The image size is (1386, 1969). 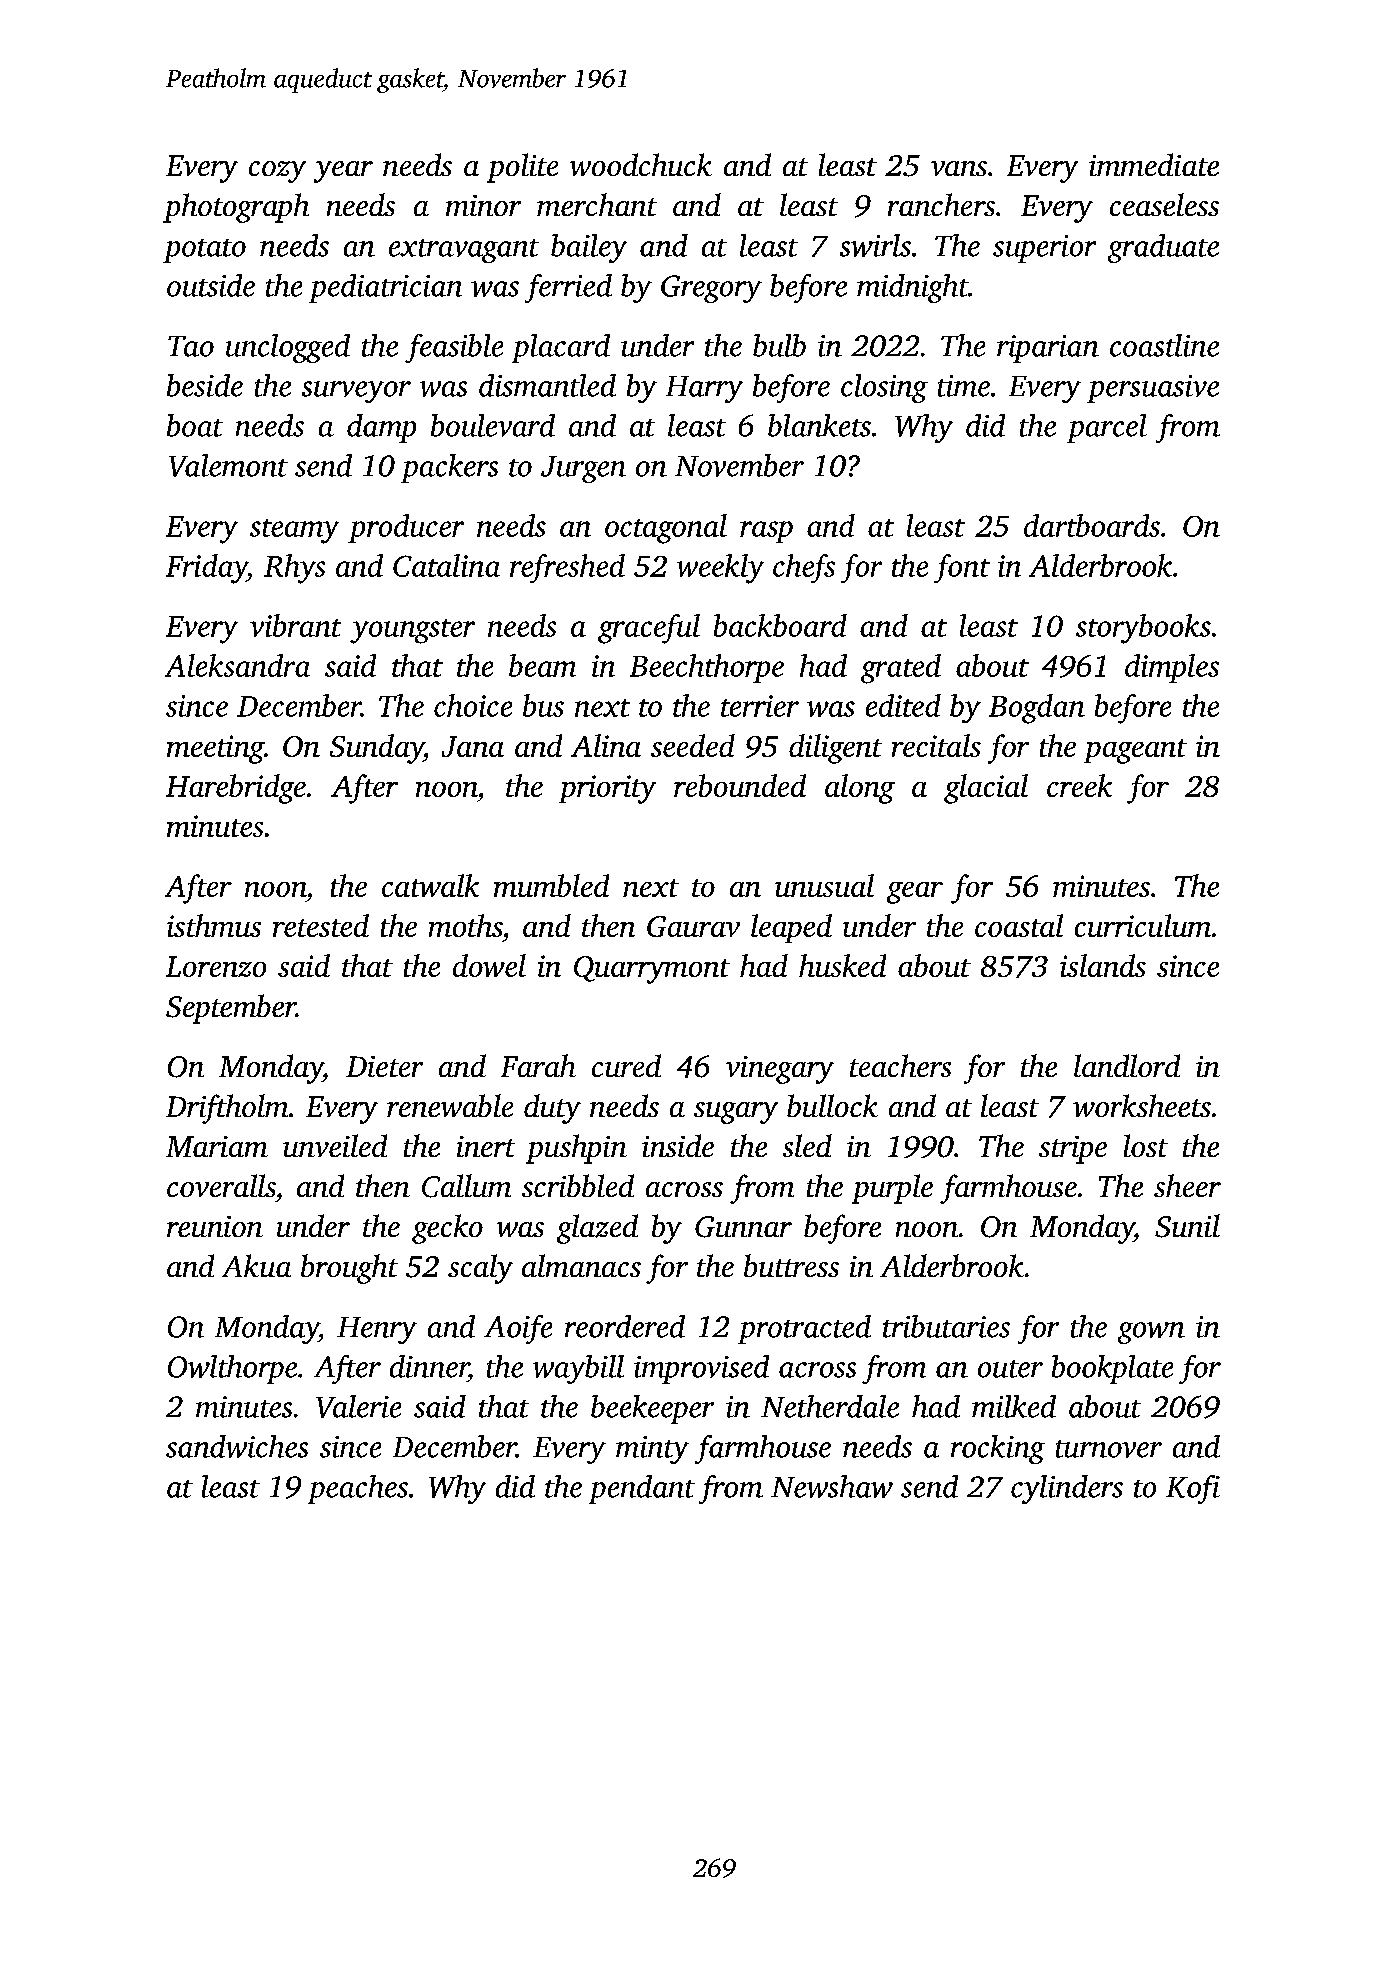 What do you see at coordinates (807, 1145) in the page?
I see `sled` at bounding box center [807, 1145].
